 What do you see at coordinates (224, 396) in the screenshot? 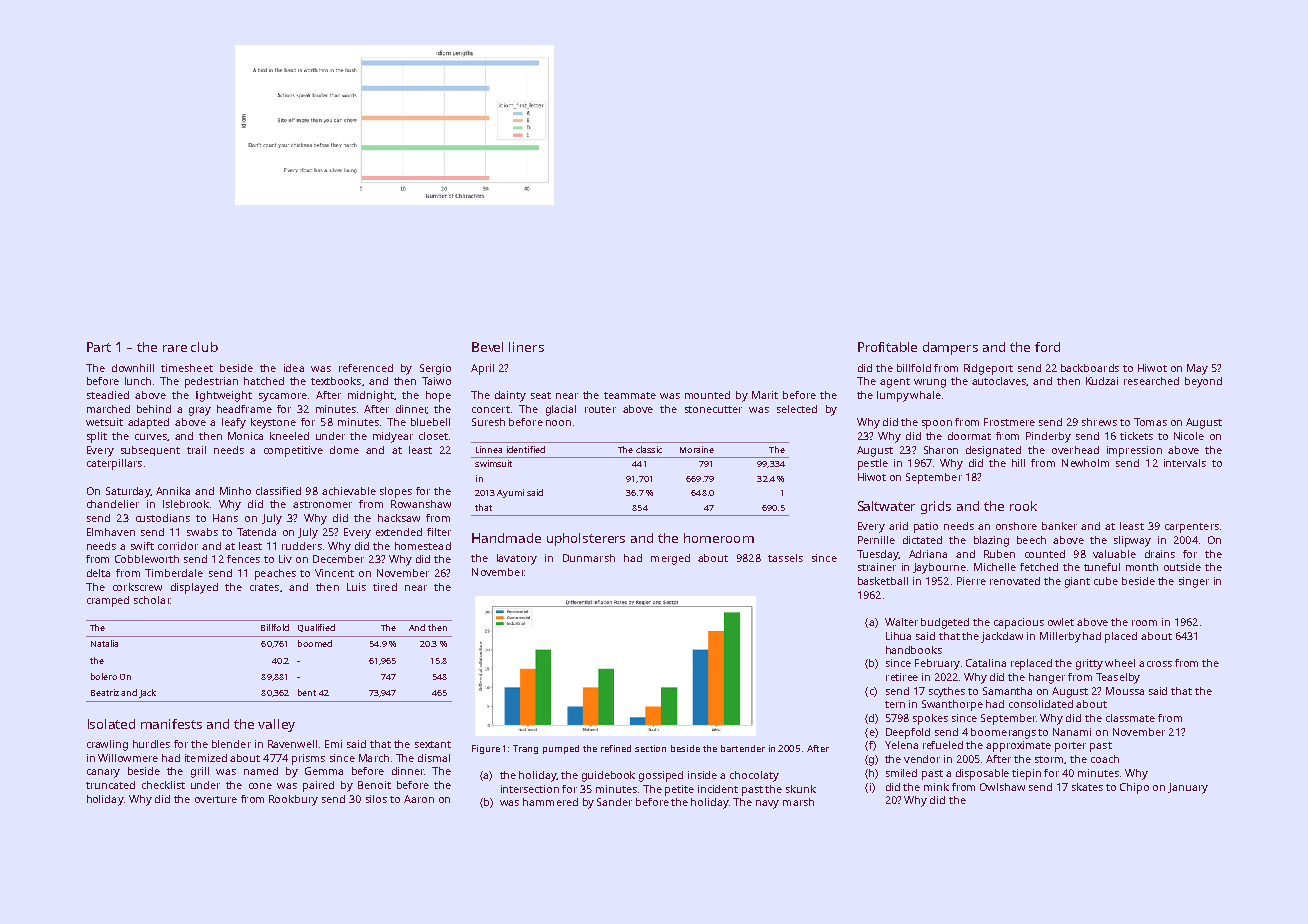
I see `lightweight` at bounding box center [224, 396].
